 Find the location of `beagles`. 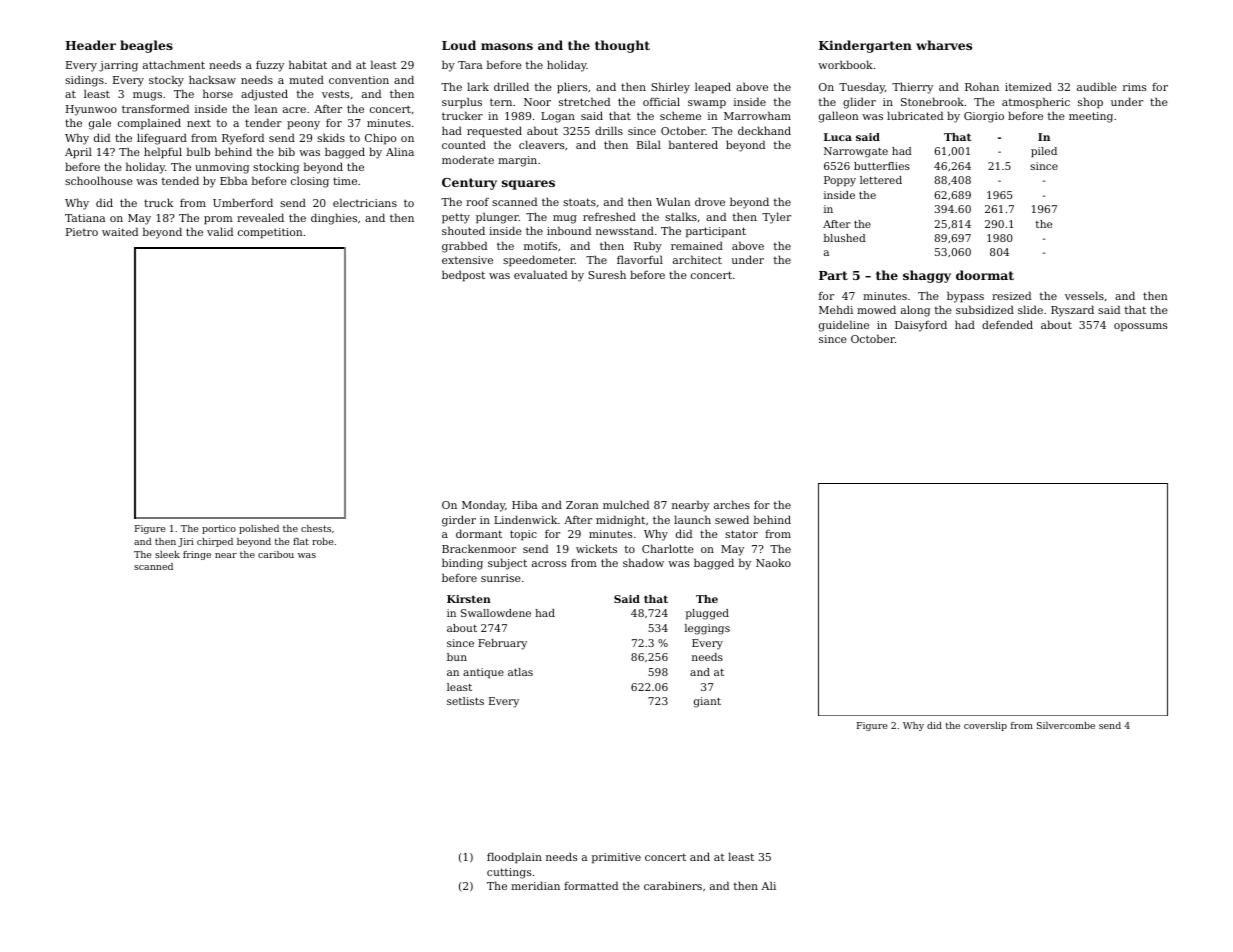

beagles is located at coordinates (146, 46).
